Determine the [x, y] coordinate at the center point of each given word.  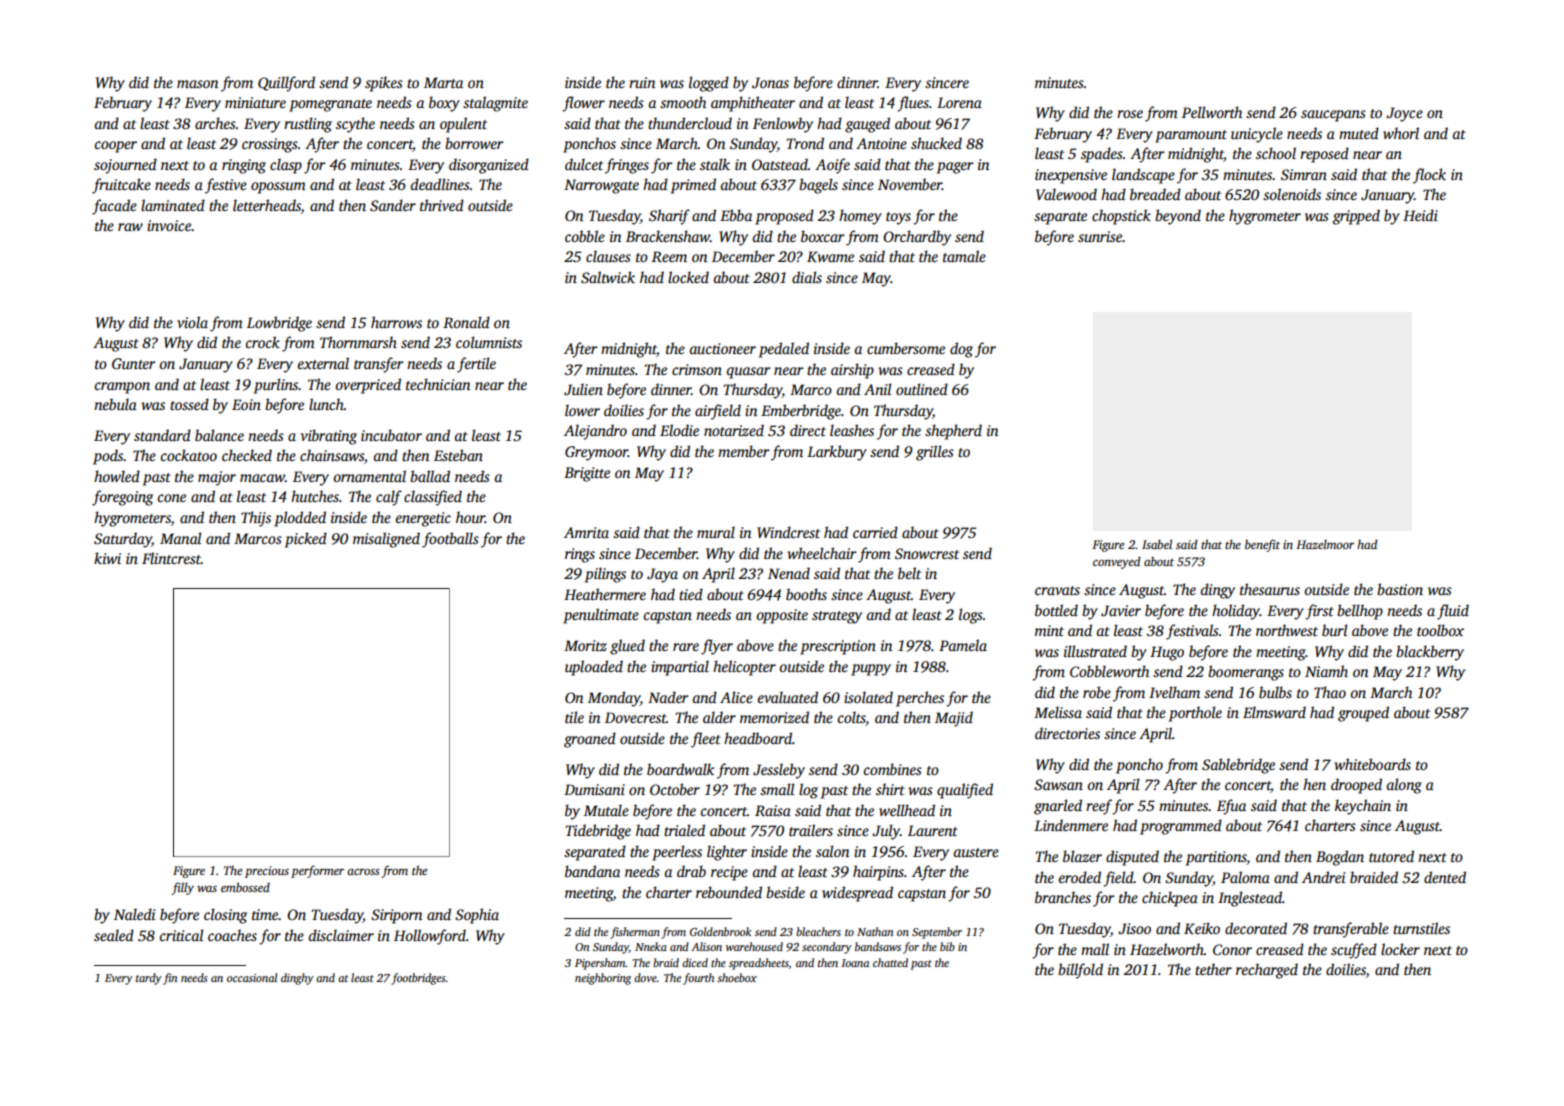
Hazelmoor [1325, 544]
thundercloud [690, 123]
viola [192, 322]
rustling [308, 125]
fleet [706, 740]
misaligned [386, 540]
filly [183, 888]
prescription [838, 647]
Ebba [736, 215]
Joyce [1404, 114]
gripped [1356, 217]
